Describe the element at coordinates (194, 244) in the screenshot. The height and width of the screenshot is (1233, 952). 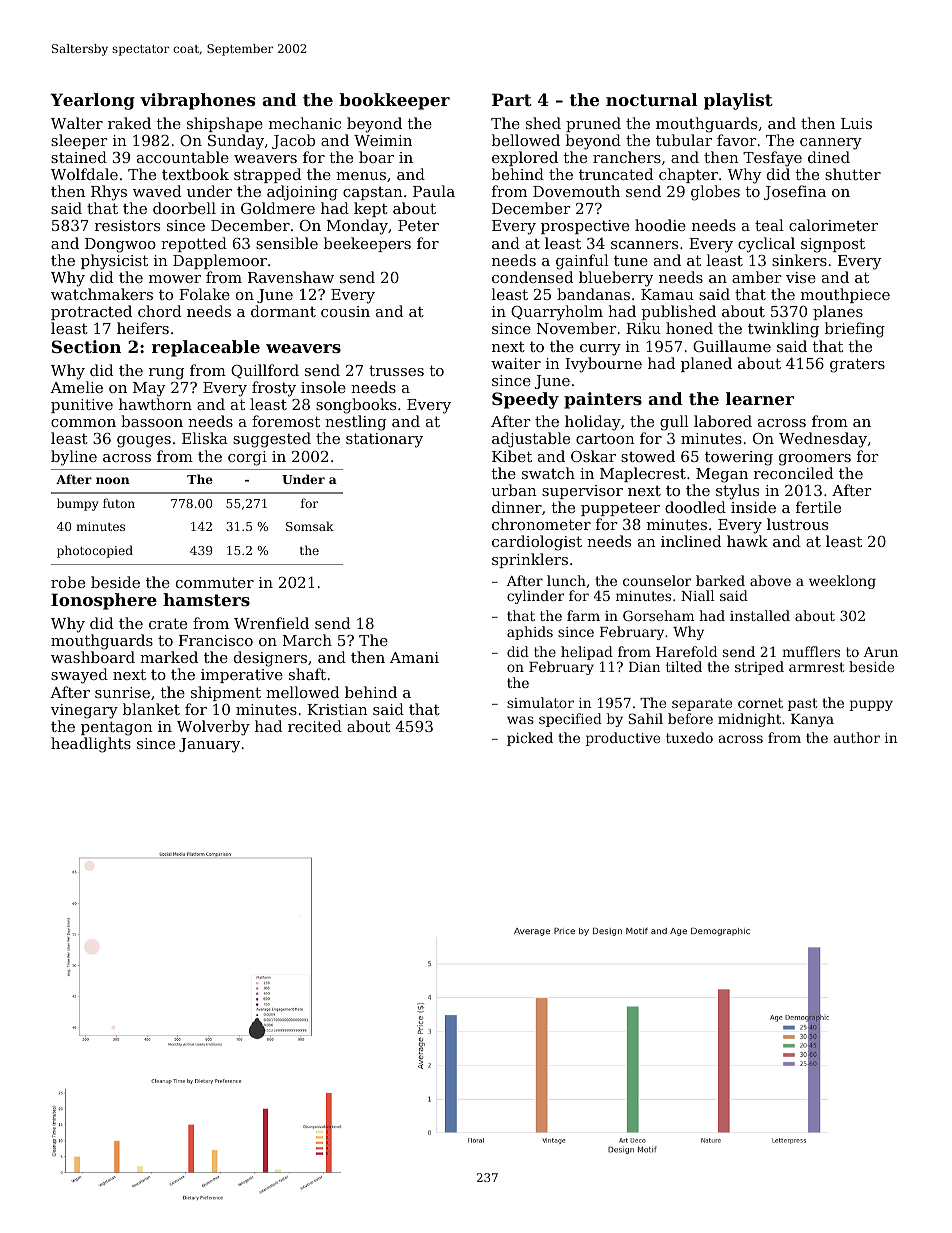
I see `repotted` at that location.
